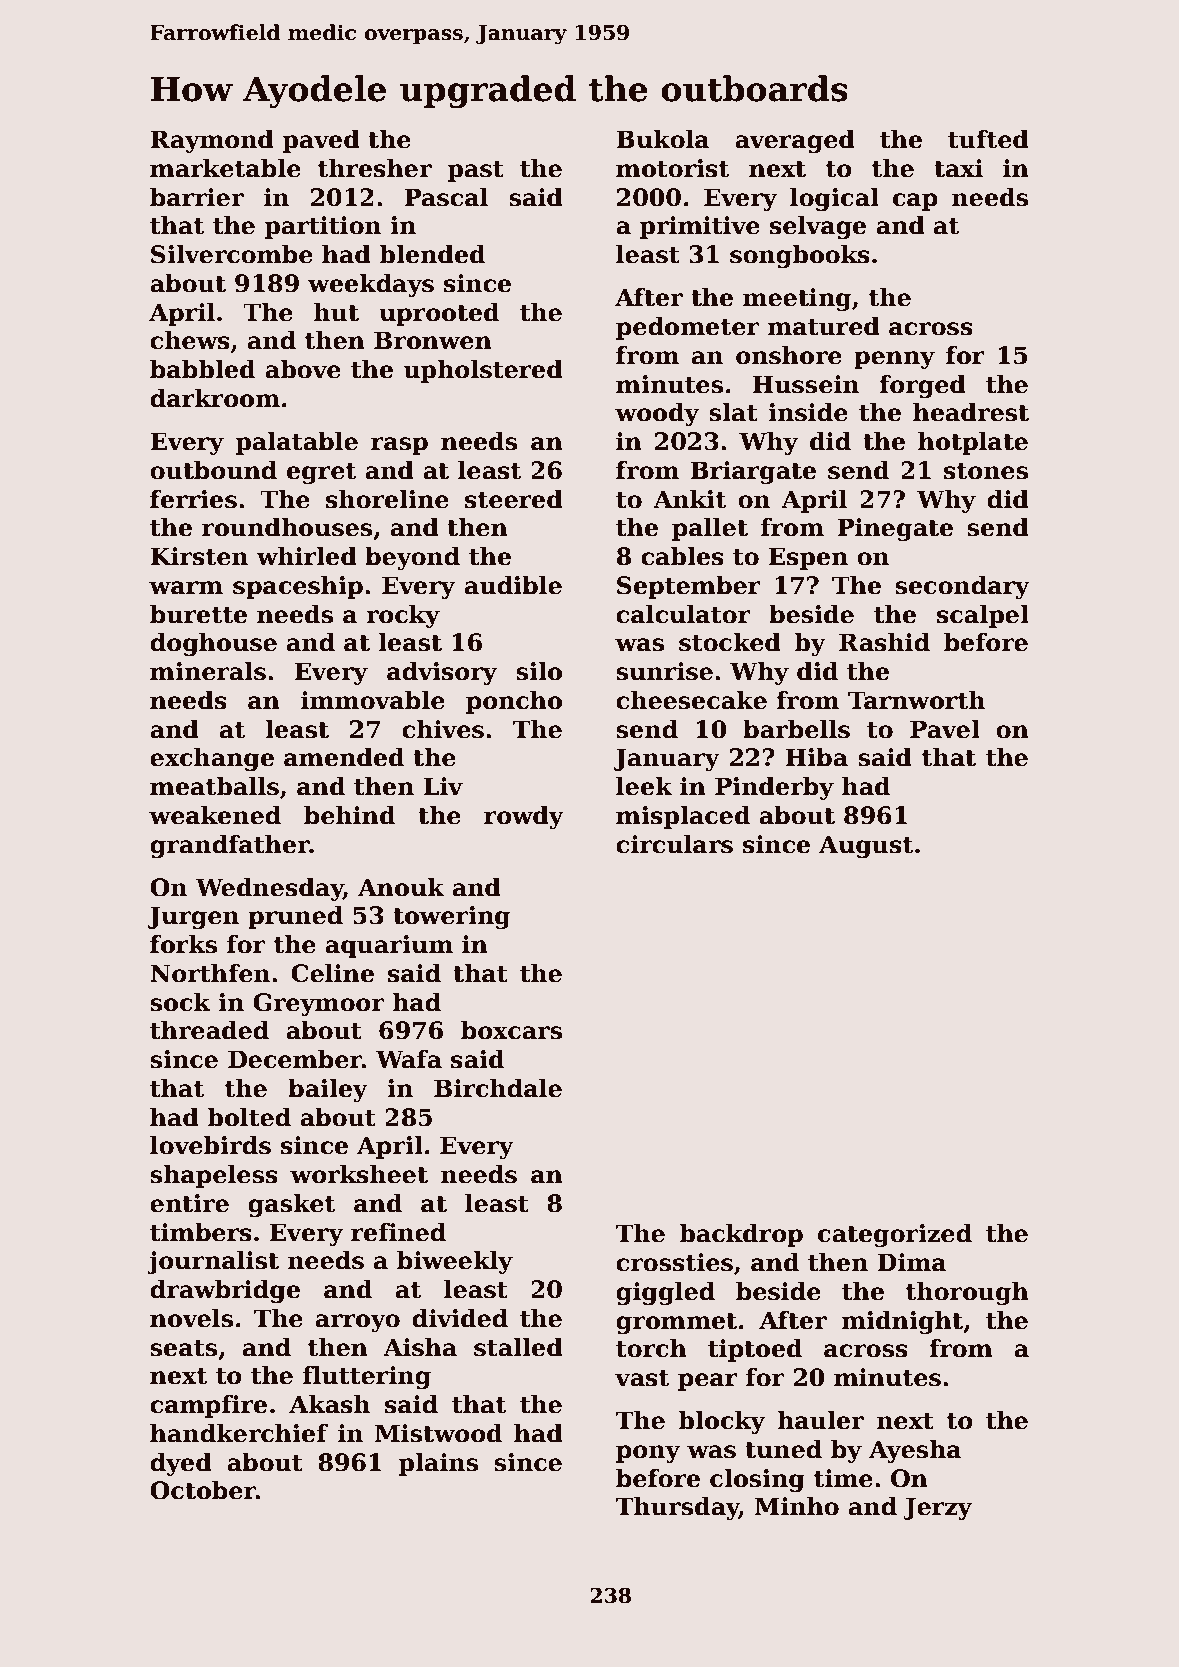 This screenshot has width=1179, height=1667. What do you see at coordinates (915, 1451) in the screenshot?
I see `Ayesha` at bounding box center [915, 1451].
